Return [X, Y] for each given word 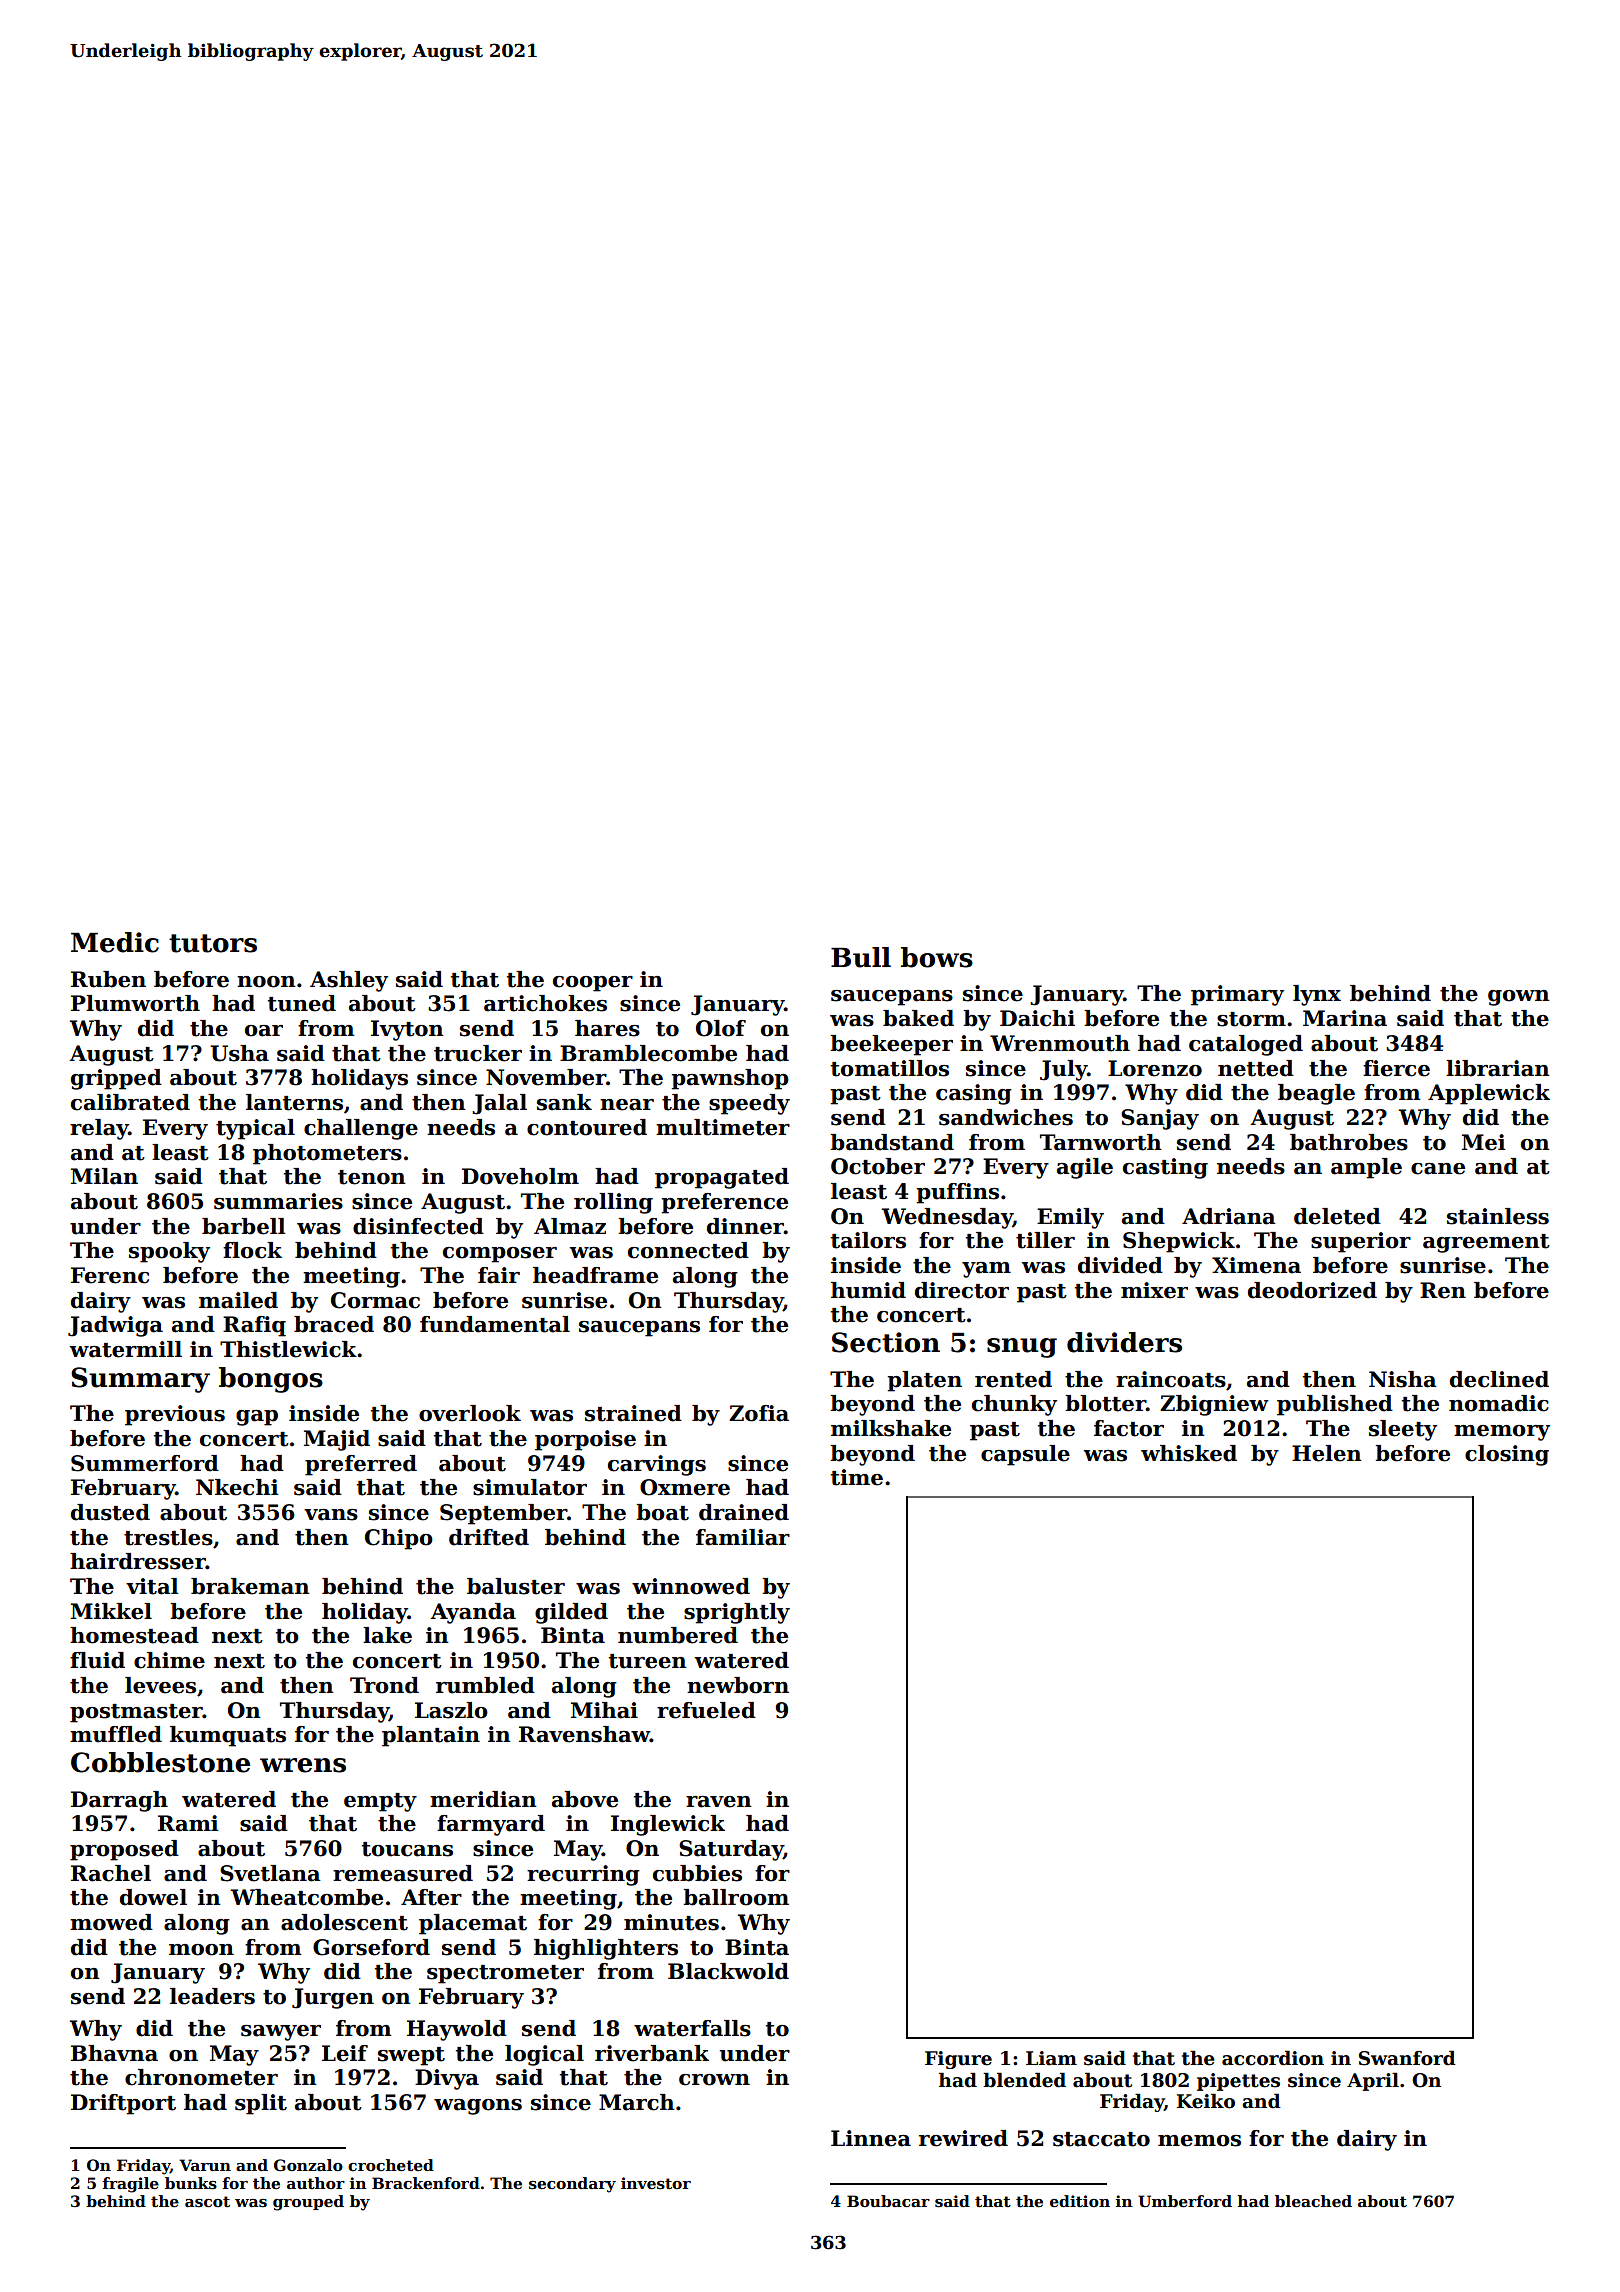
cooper [593, 984]
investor [656, 2183]
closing [1507, 1455]
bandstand [892, 1142]
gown [1519, 998]
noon [266, 982]
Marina [1345, 1018]
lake [387, 1635]
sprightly [737, 1613]
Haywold [457, 2030]
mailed [238, 1300]
